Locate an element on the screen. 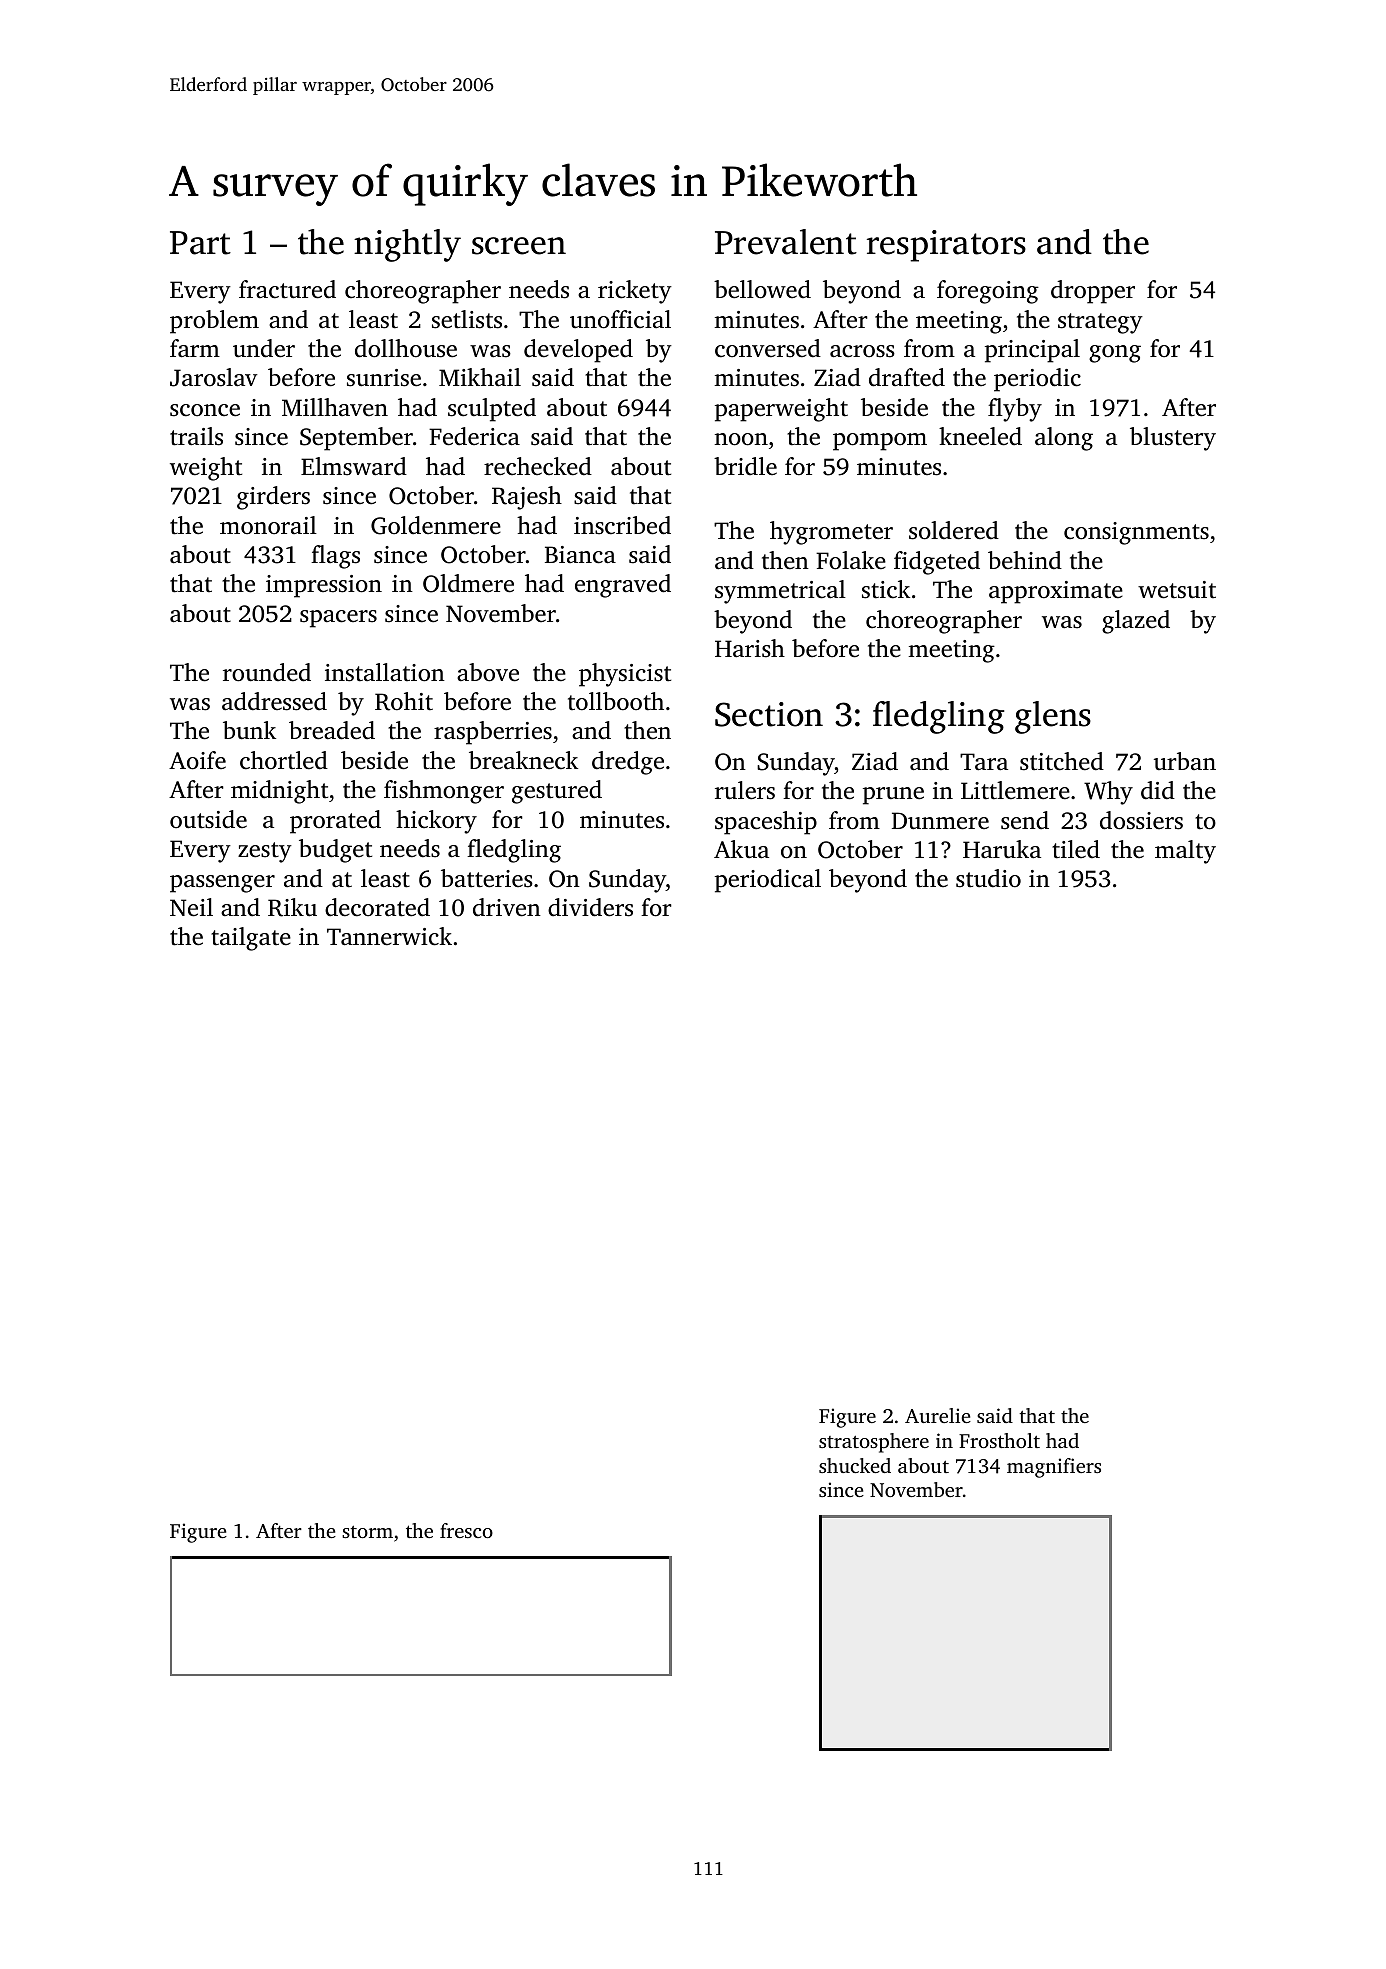 The image size is (1386, 1969). fresco is located at coordinates (466, 1530).
